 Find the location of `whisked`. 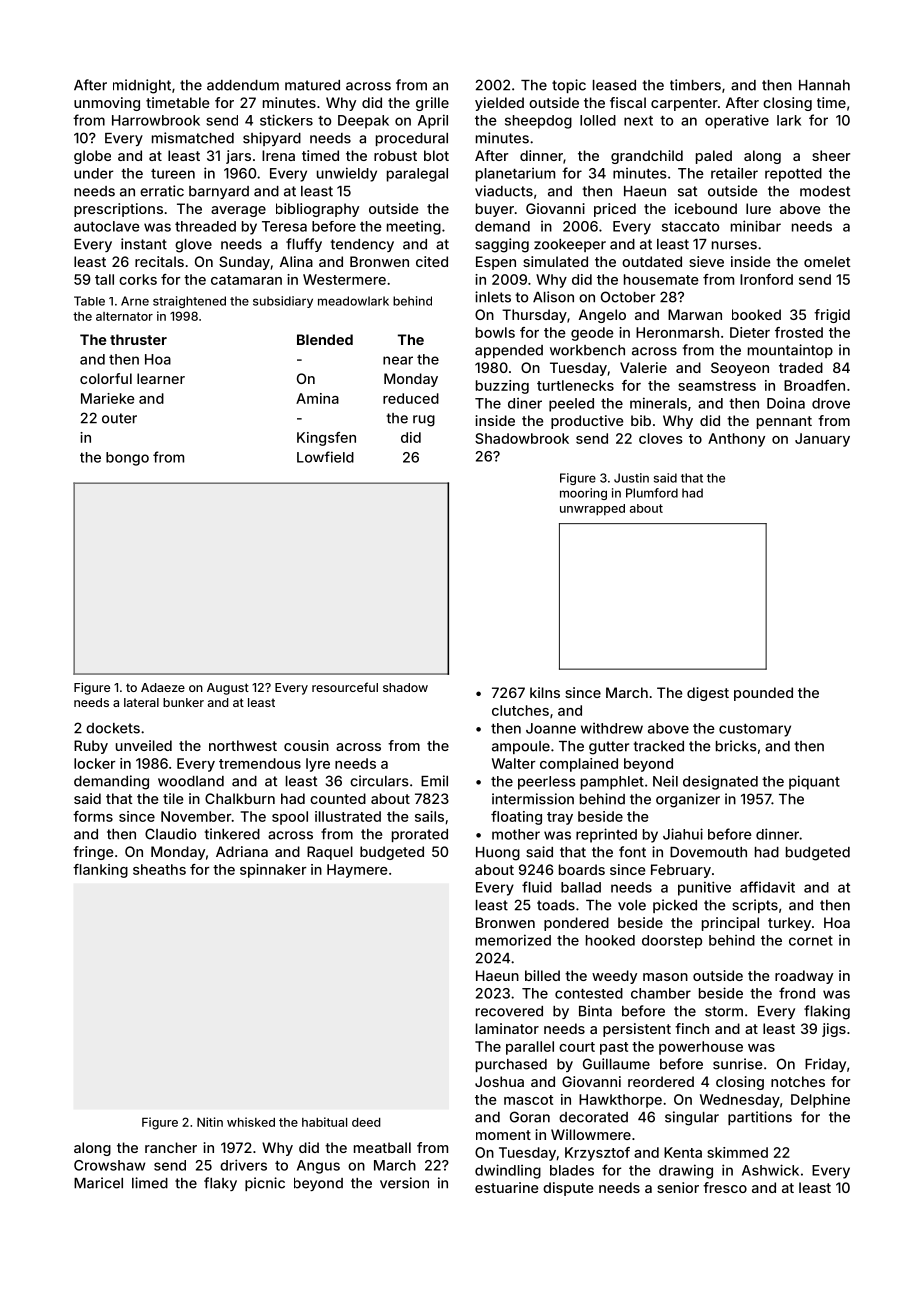

whisked is located at coordinates (251, 1122).
